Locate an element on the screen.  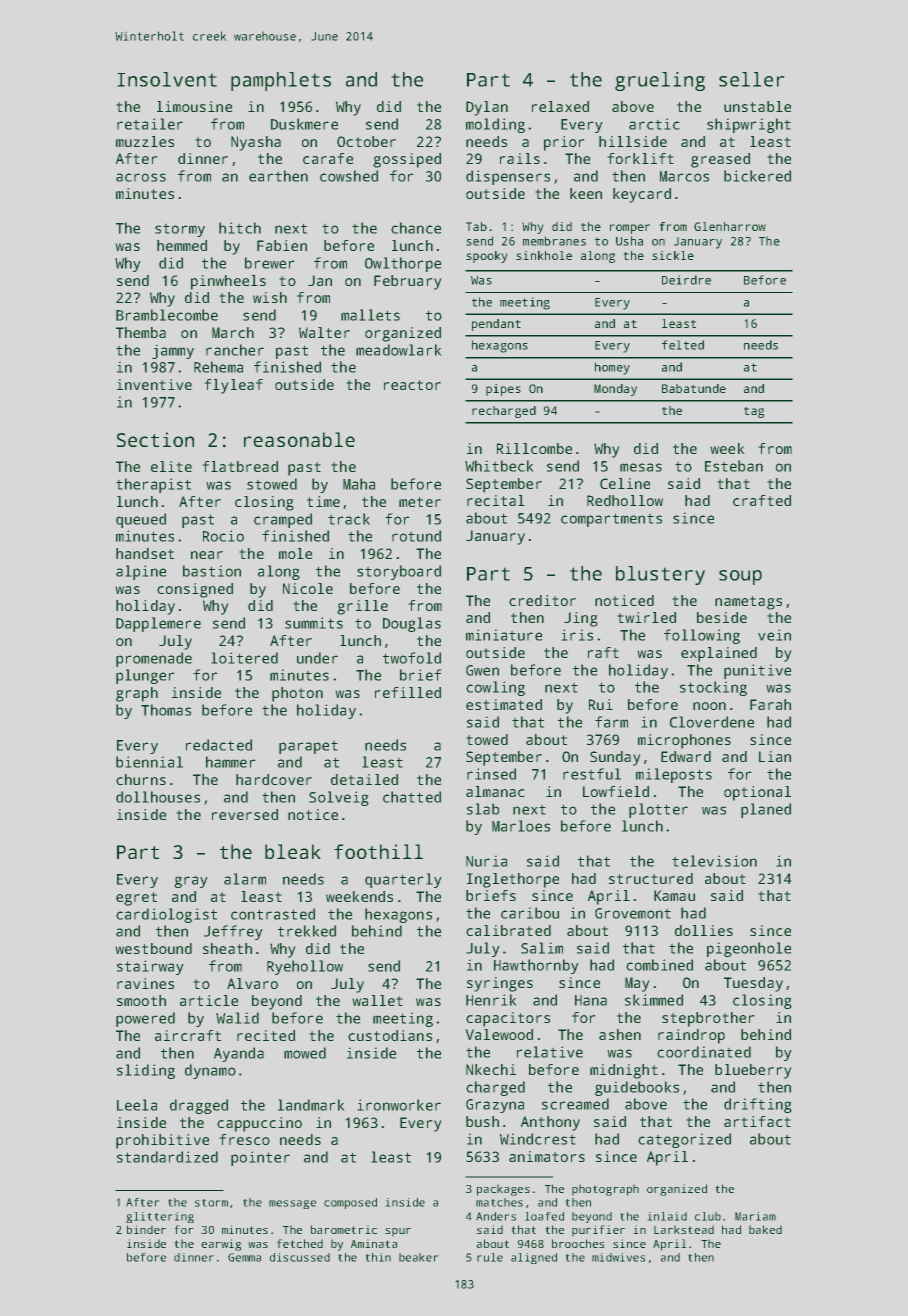
meter is located at coordinates (420, 502).
